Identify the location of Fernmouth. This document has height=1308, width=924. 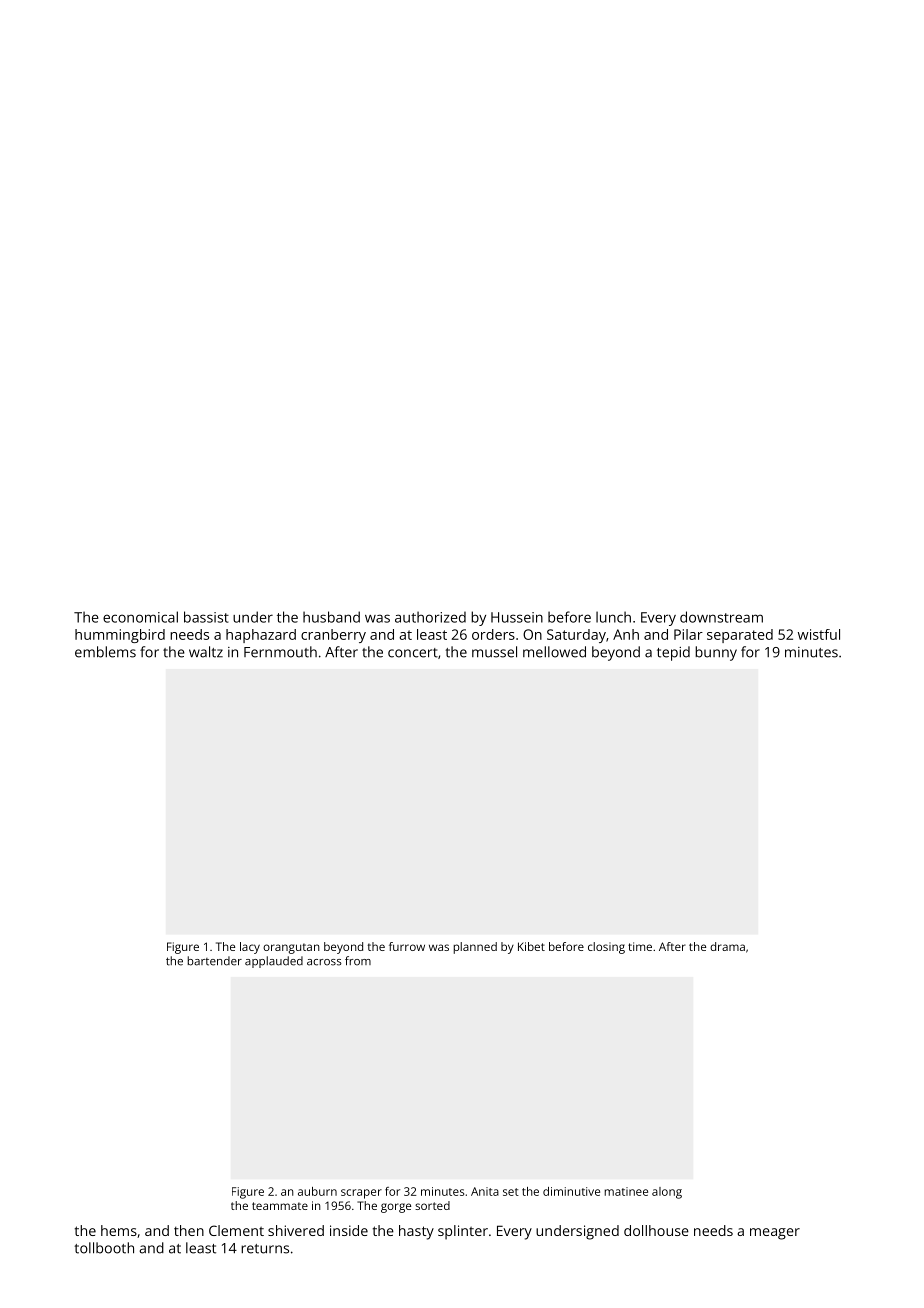
(280, 652).
